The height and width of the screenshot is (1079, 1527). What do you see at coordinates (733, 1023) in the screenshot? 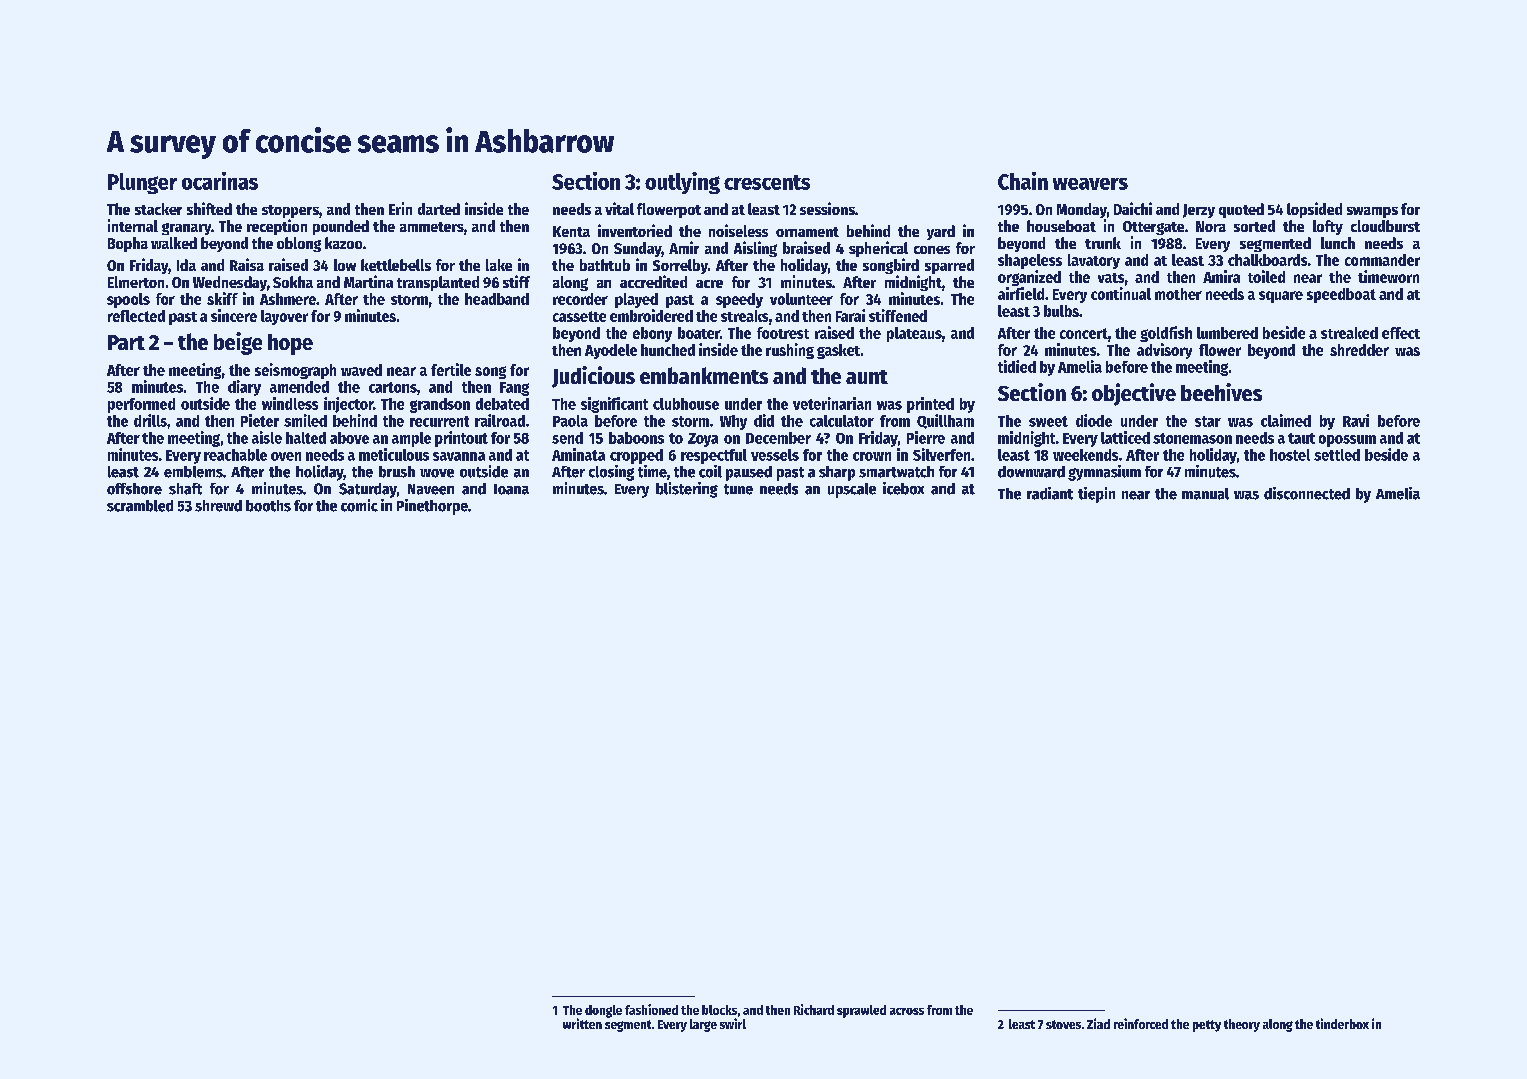
I see `swirl` at bounding box center [733, 1023].
